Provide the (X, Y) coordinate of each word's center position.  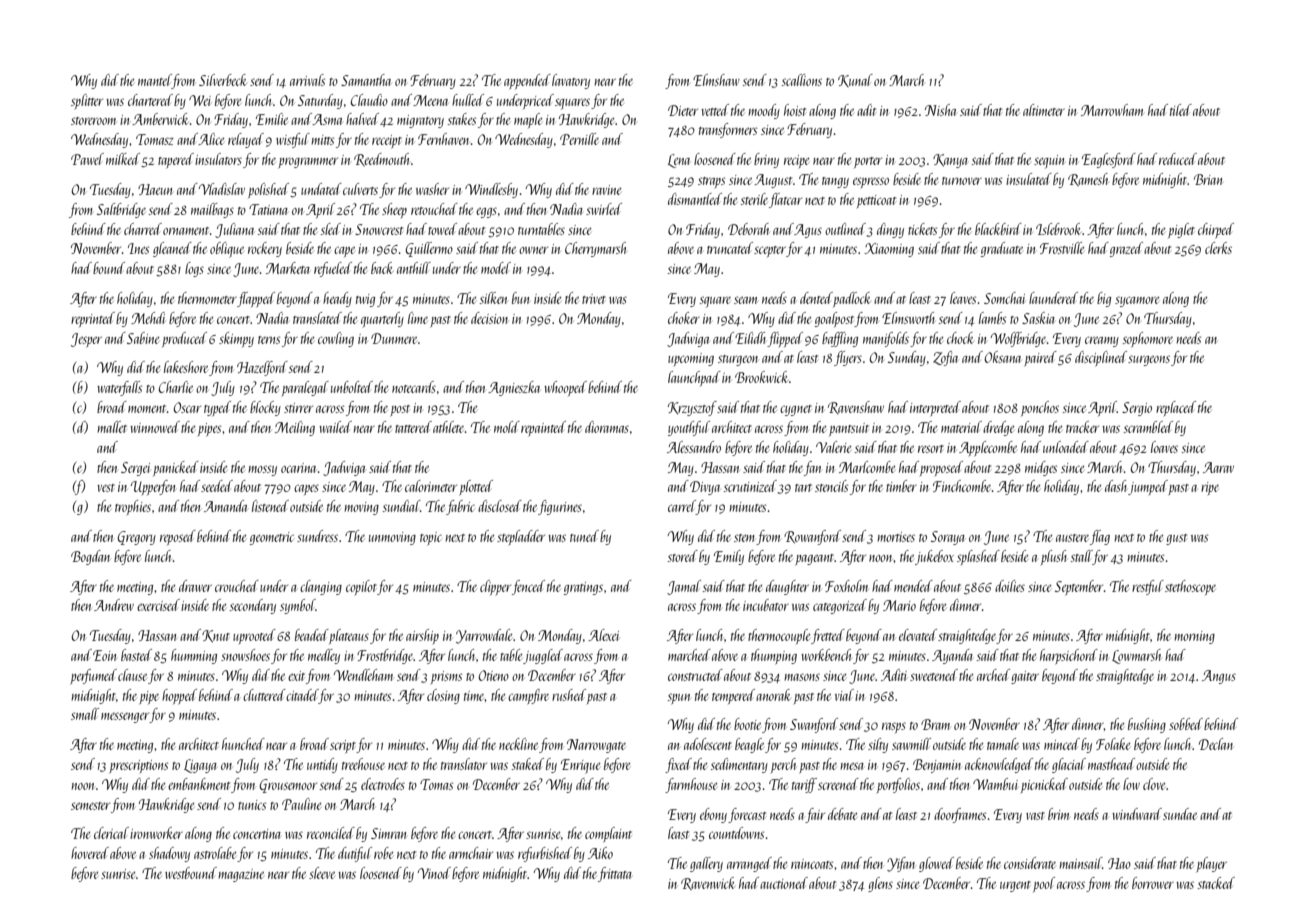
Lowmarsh (1136, 656)
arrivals (307, 80)
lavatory (571, 81)
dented (816, 298)
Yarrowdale (484, 636)
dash (1116, 486)
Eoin (104, 655)
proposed (941, 468)
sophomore (1147, 339)
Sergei (135, 469)
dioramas (607, 427)
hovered (90, 853)
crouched (237, 586)
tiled (1181, 110)
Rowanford (812, 537)
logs (194, 269)
